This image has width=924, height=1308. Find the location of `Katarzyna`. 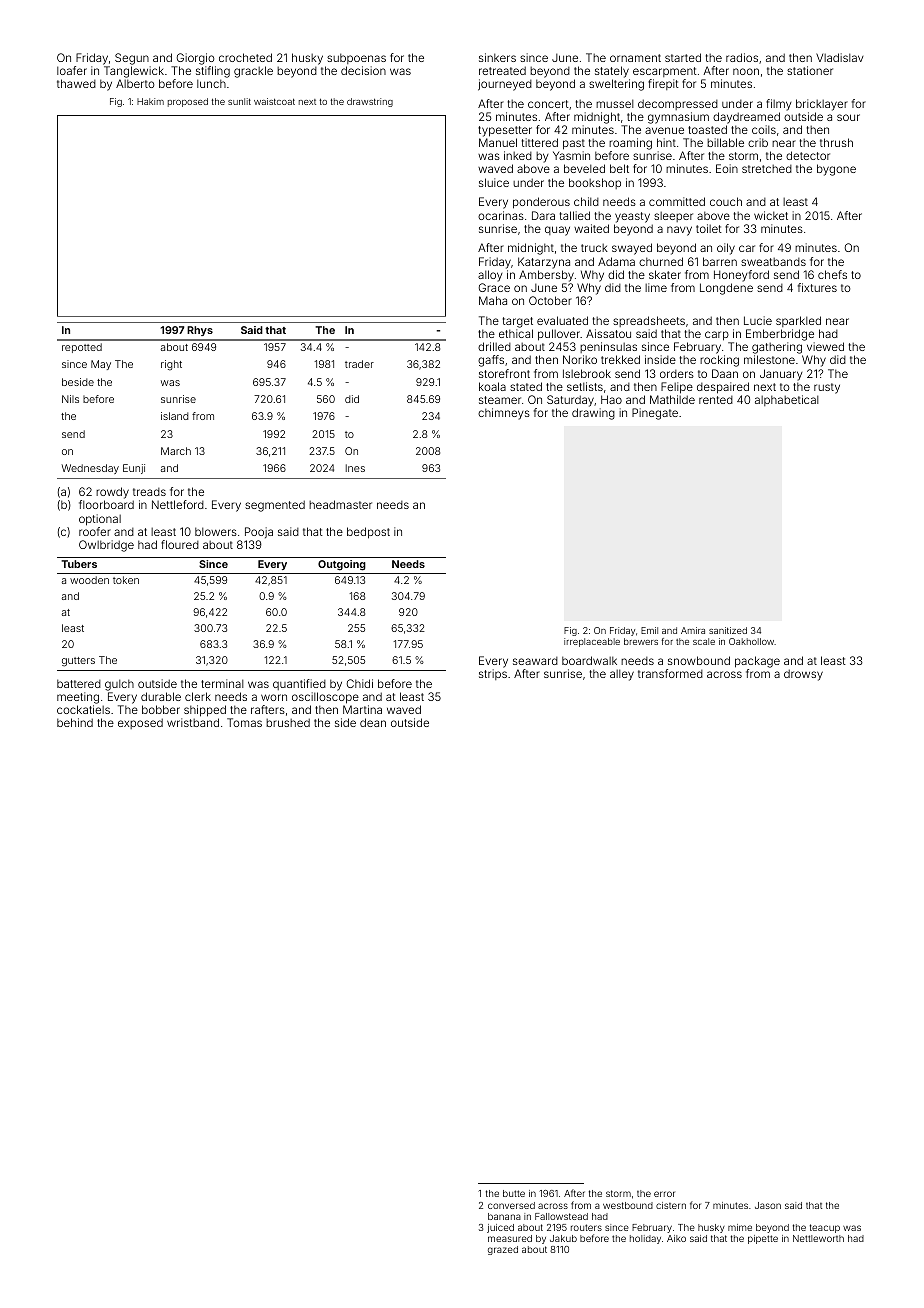

Katarzyna is located at coordinates (544, 263).
